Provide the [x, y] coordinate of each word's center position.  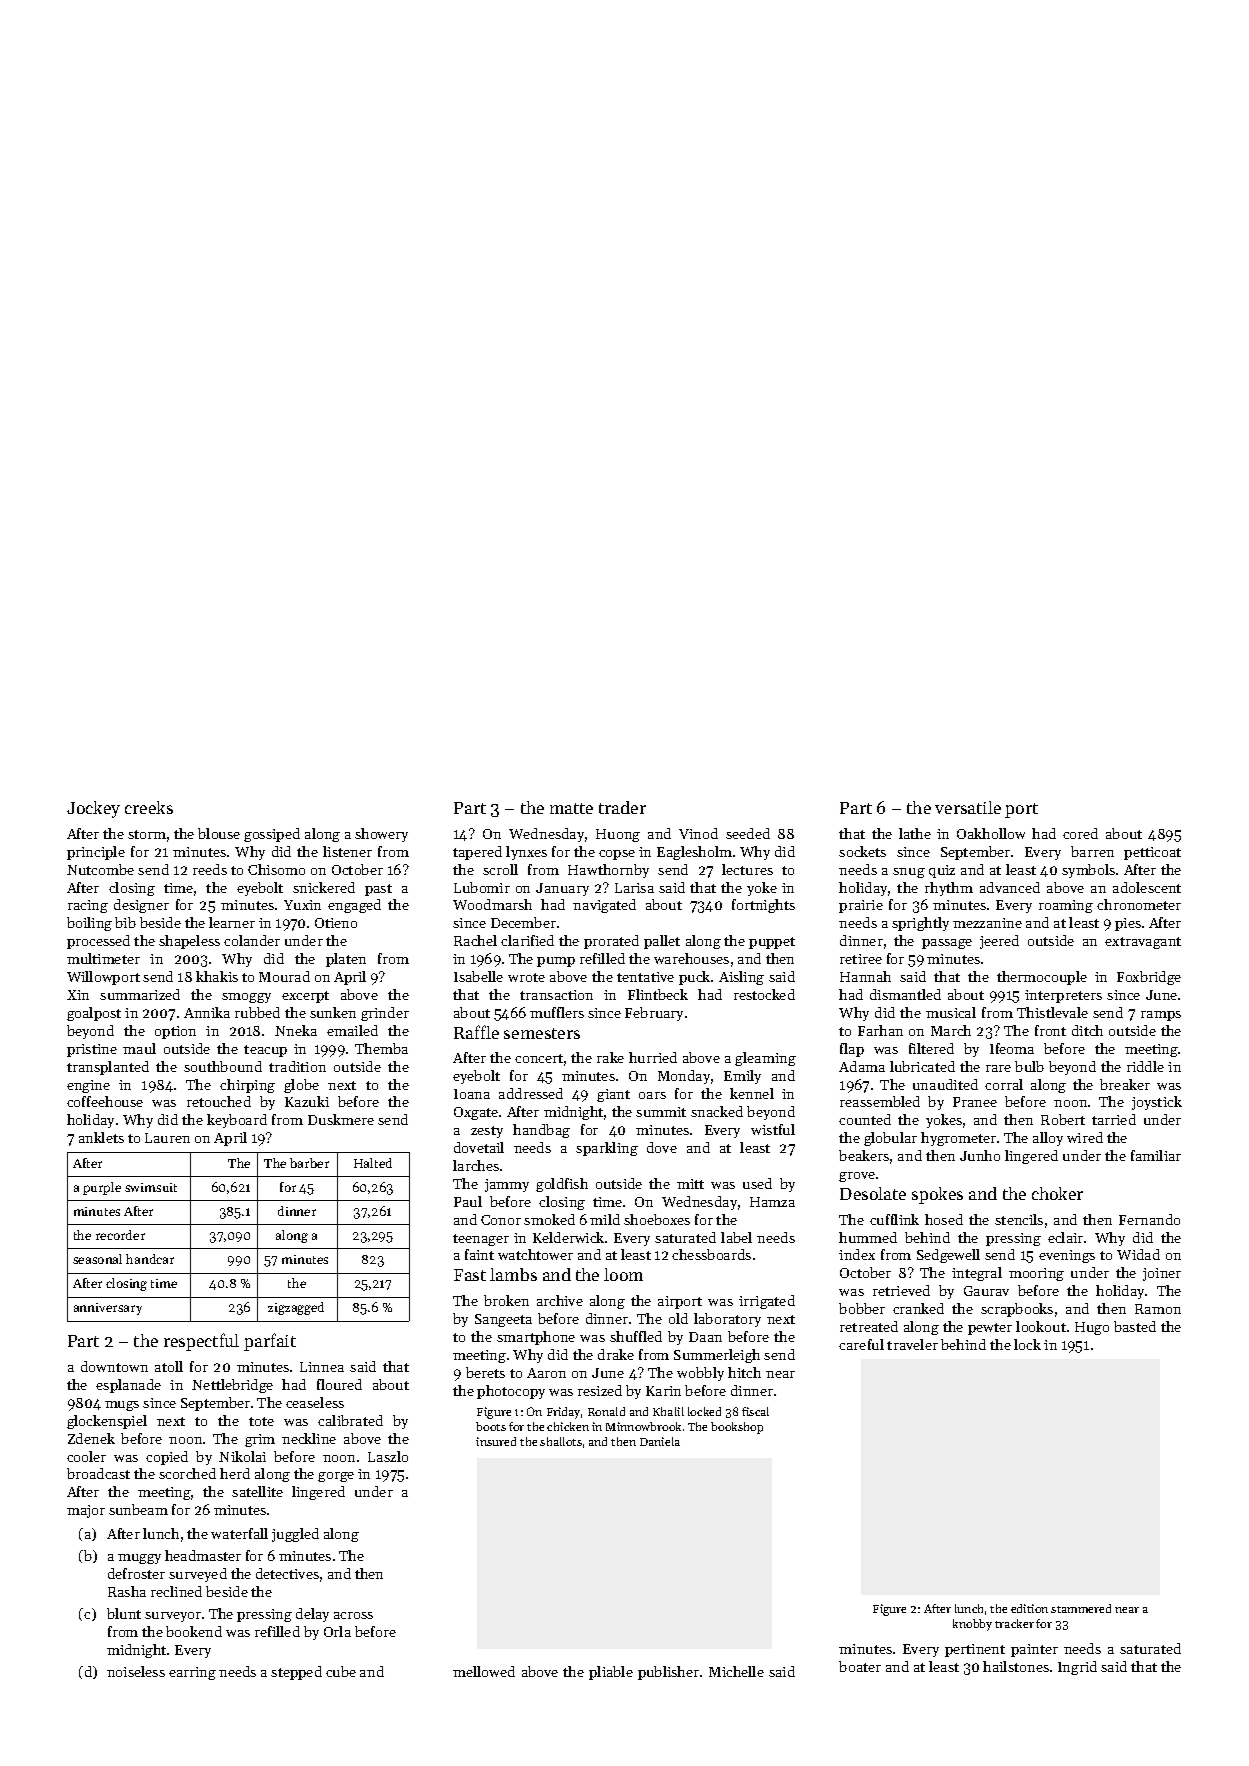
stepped [296, 1673]
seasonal [97, 1259]
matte [571, 808]
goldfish [562, 1185]
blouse [219, 833]
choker [1057, 1193]
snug [909, 873]
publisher [668, 1673]
